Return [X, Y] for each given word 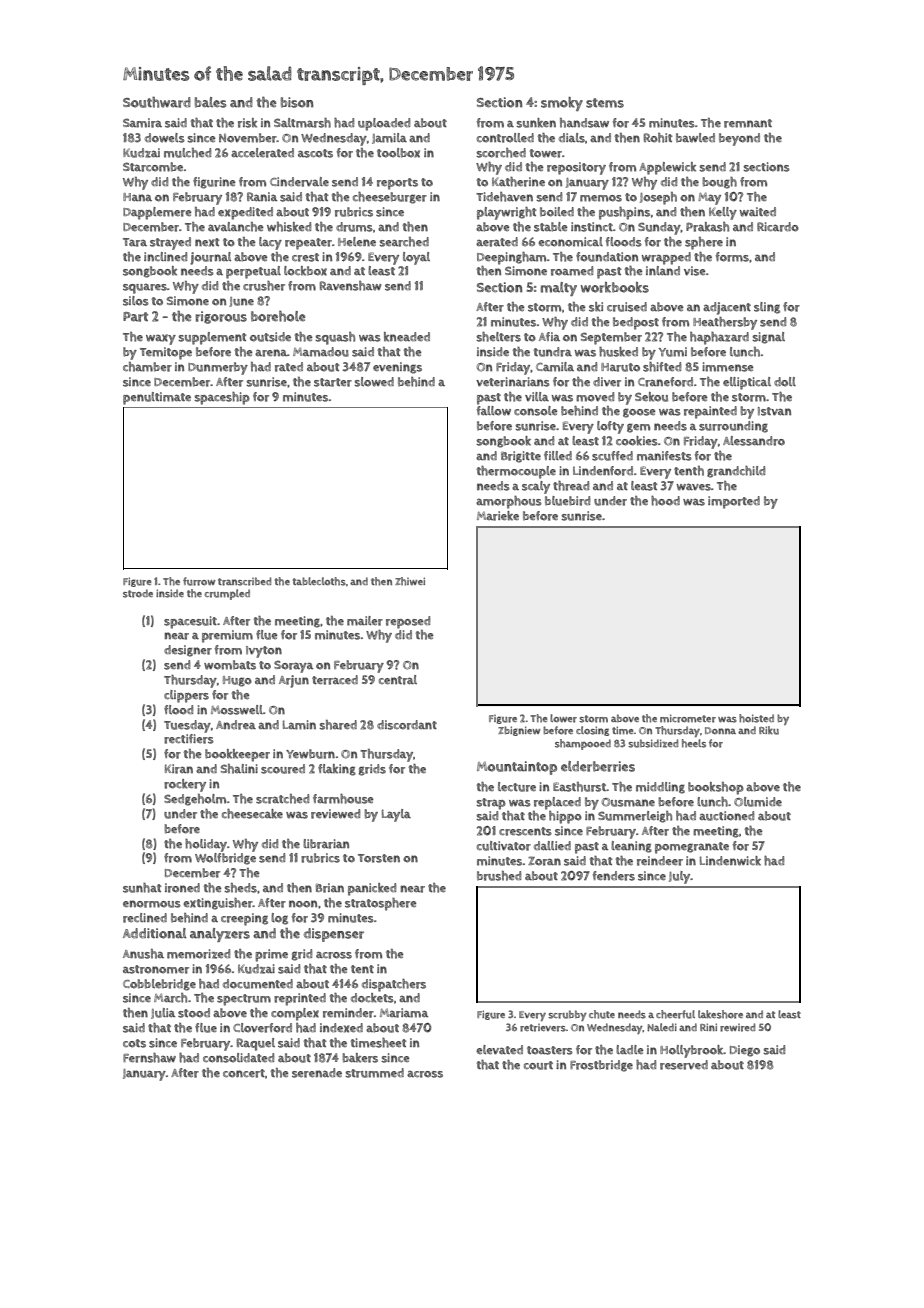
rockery [185, 785]
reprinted [300, 999]
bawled [695, 138]
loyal [416, 258]
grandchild [736, 472]
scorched [501, 153]
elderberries [598, 766]
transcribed [244, 581]
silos [136, 301]
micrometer [688, 718]
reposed [408, 622]
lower [563, 718]
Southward [157, 102]
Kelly [723, 213]
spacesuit [190, 622]
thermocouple [516, 472]
